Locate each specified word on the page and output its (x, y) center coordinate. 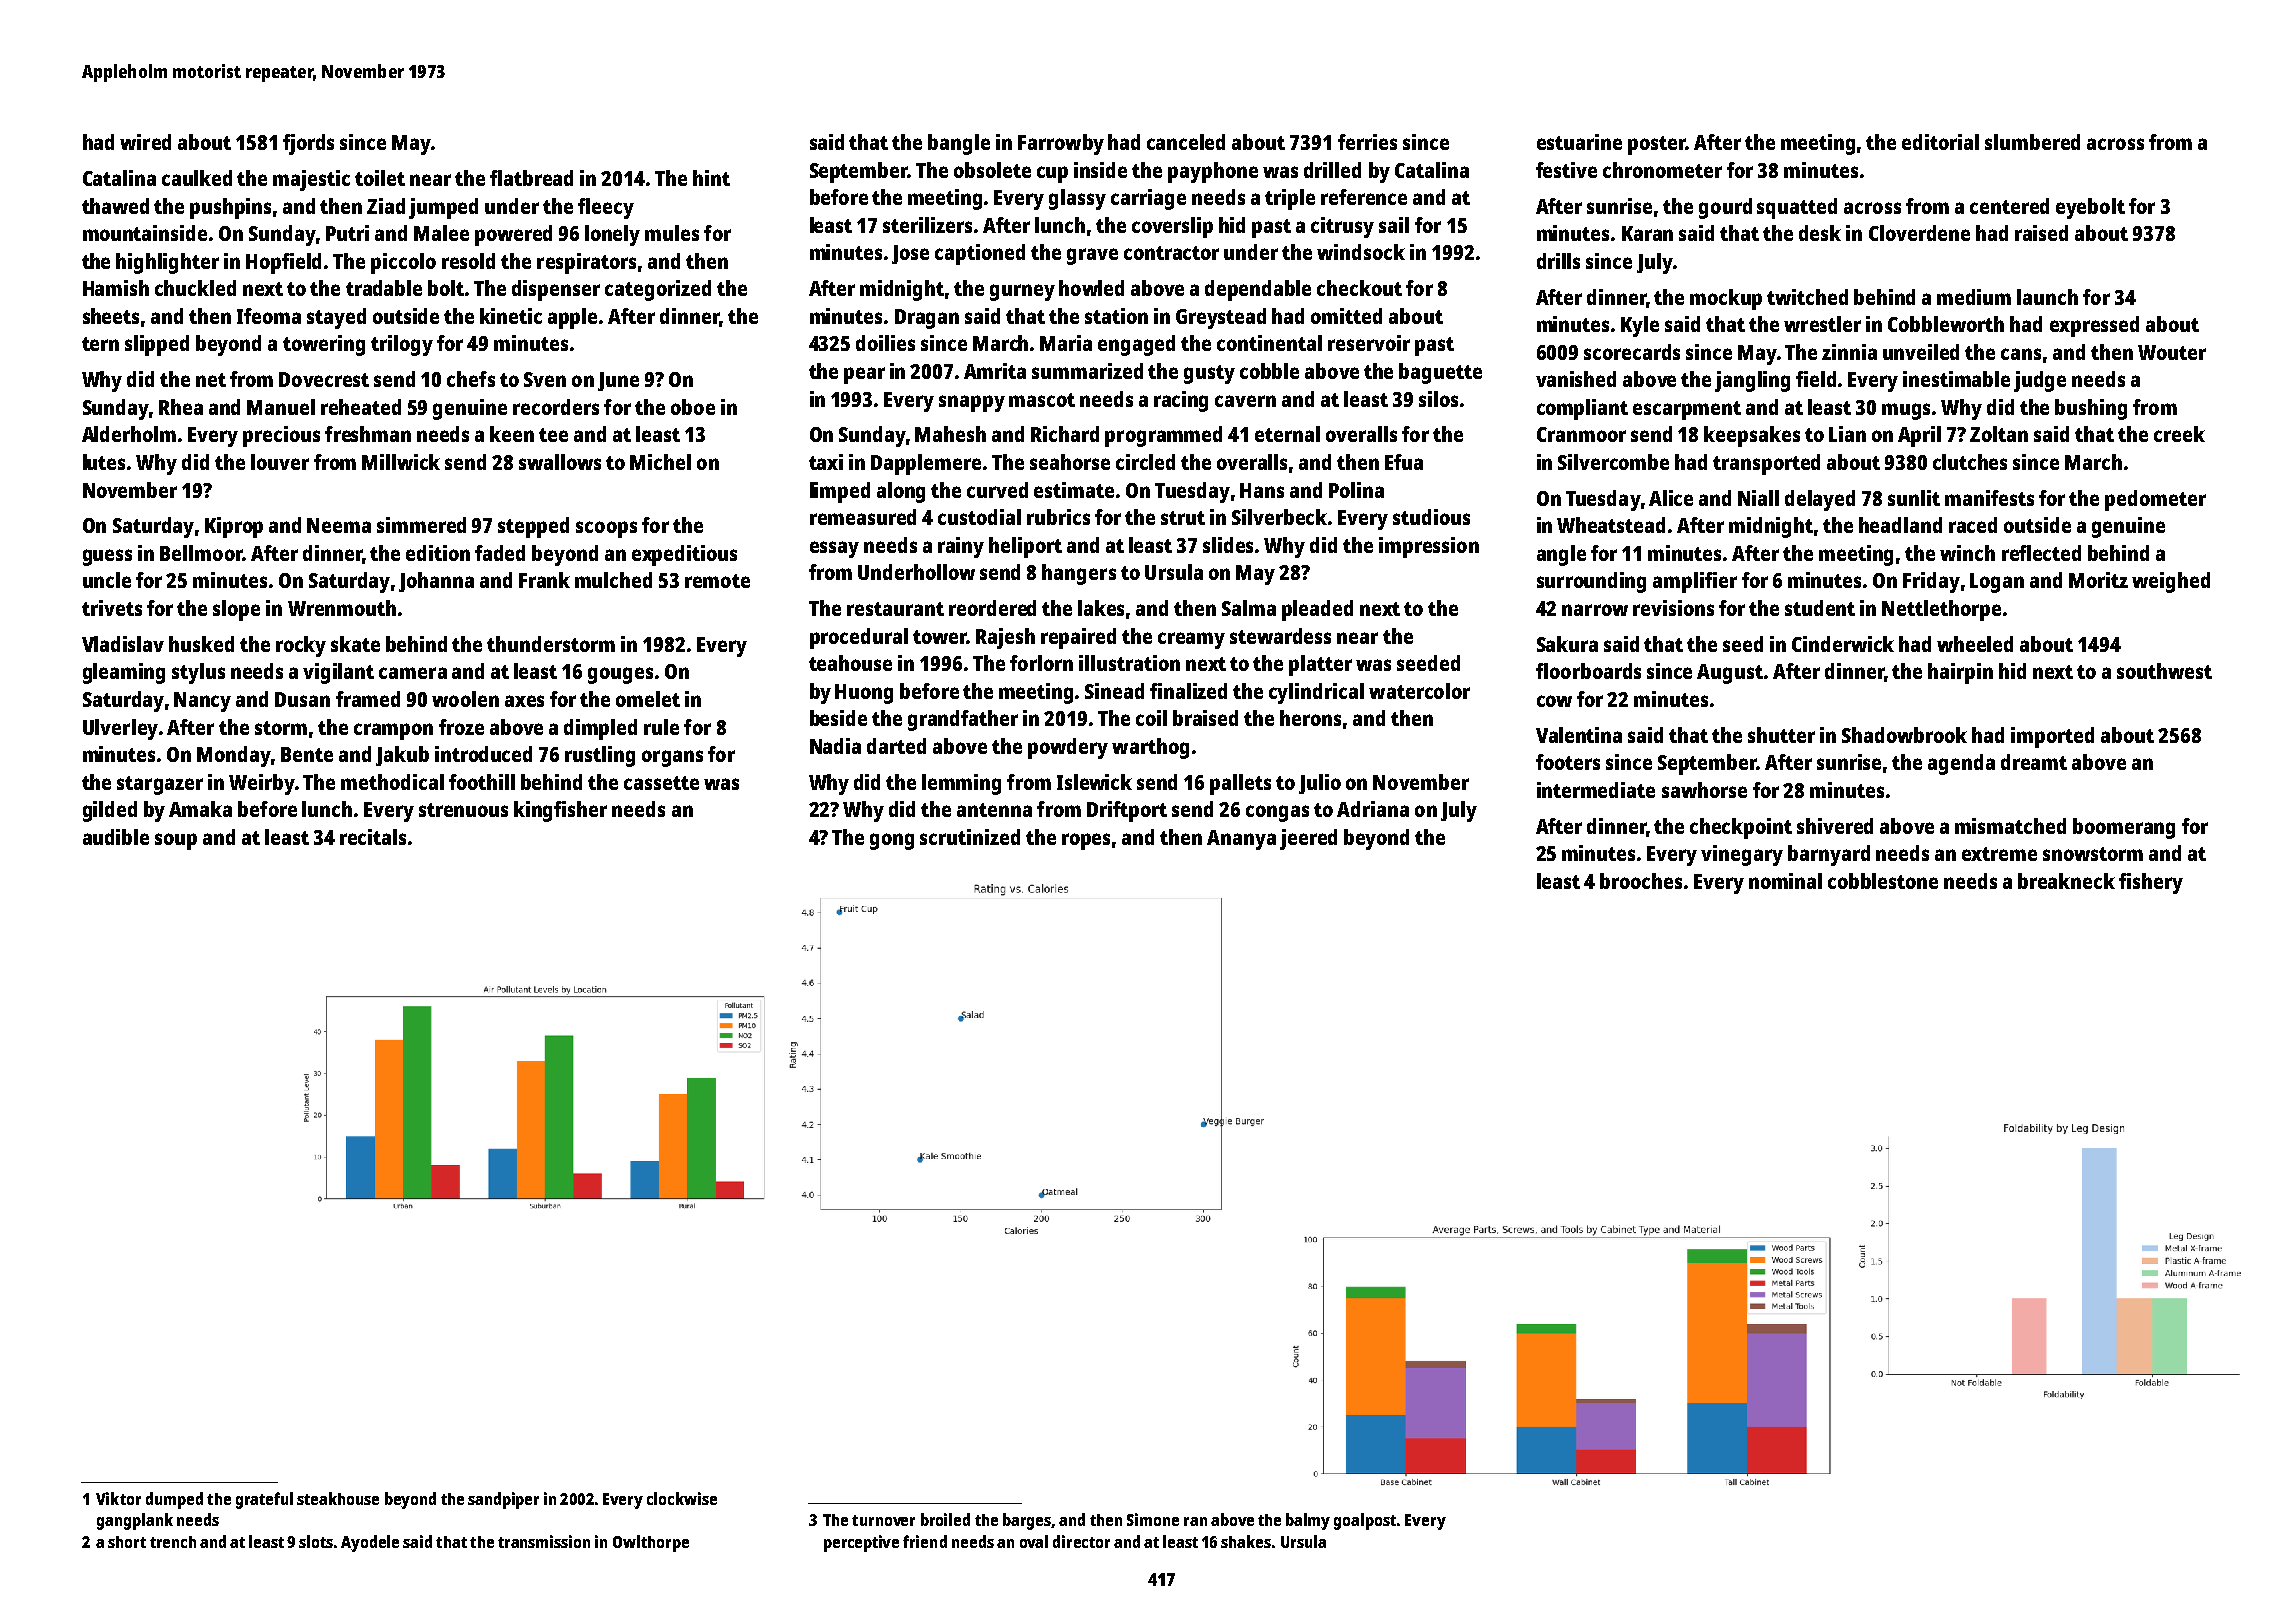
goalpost (1365, 1521)
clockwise (682, 1498)
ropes (1086, 841)
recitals (373, 837)
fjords (308, 144)
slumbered (2032, 142)
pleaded (1317, 610)
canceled (1186, 142)
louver (280, 462)
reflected (2041, 553)
